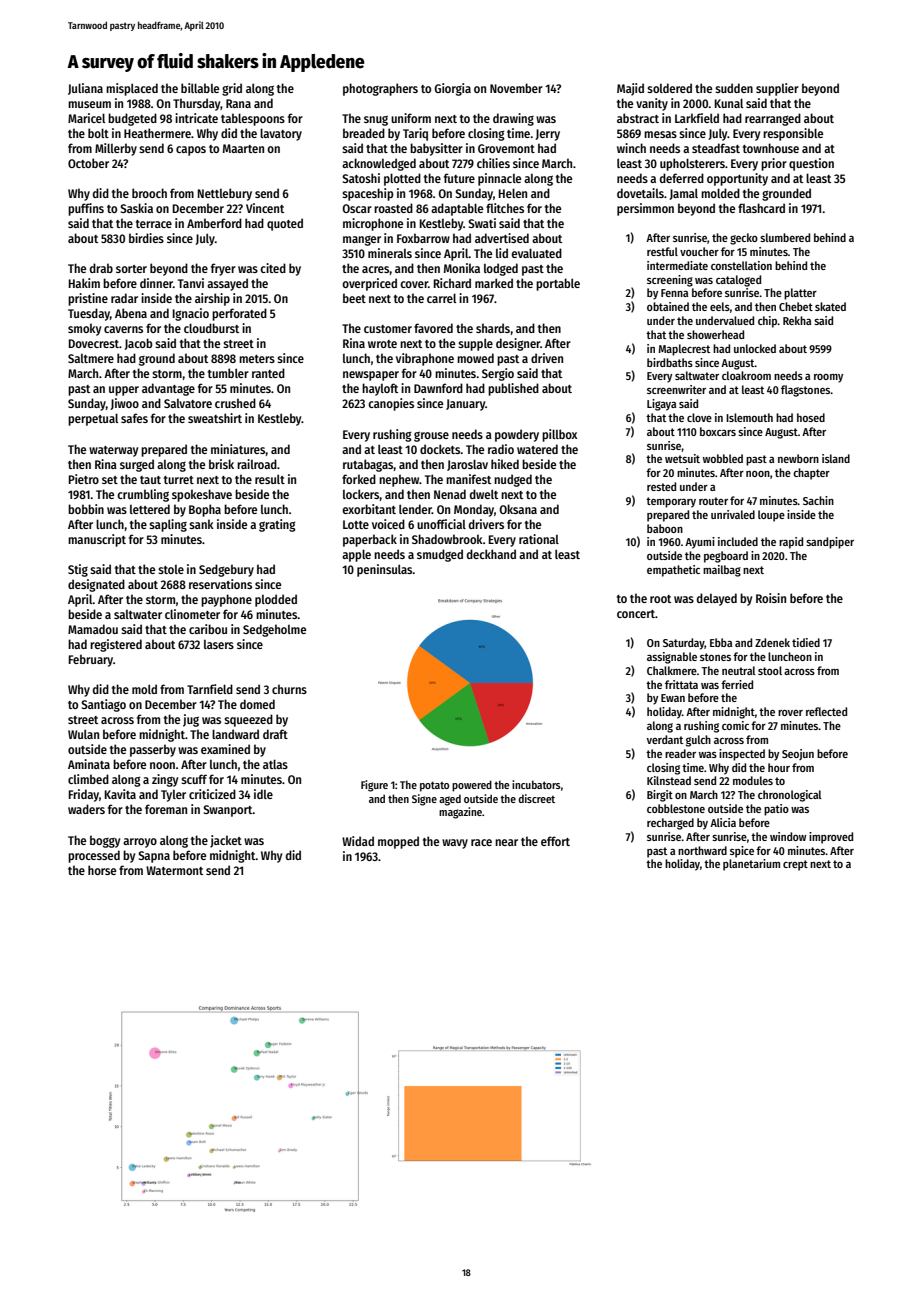 This screenshot has width=924, height=1308. I want to click on verdant, so click(665, 739).
